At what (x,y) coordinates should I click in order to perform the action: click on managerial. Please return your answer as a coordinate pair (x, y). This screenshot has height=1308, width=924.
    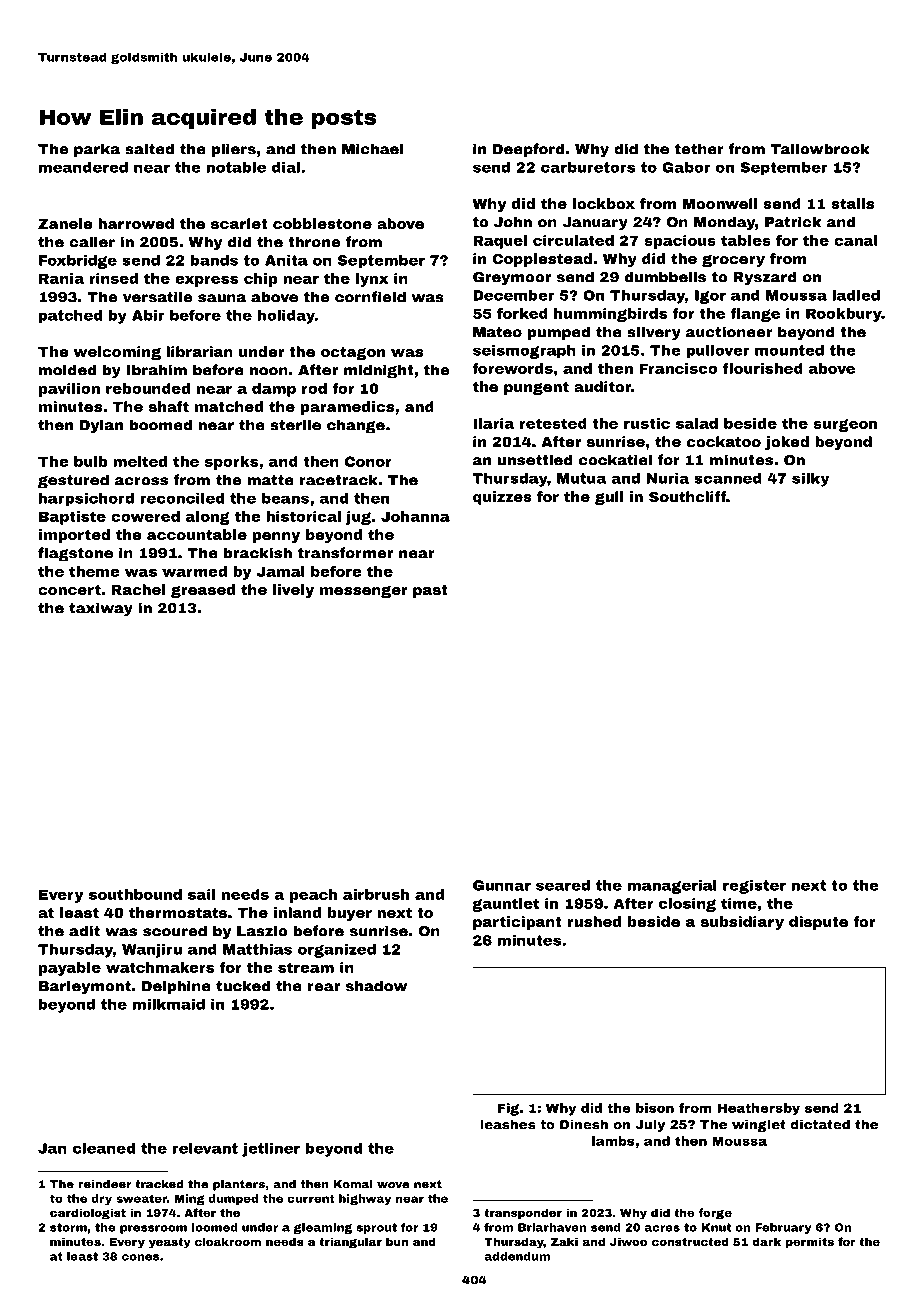
    Looking at the image, I should click on (672, 887).
